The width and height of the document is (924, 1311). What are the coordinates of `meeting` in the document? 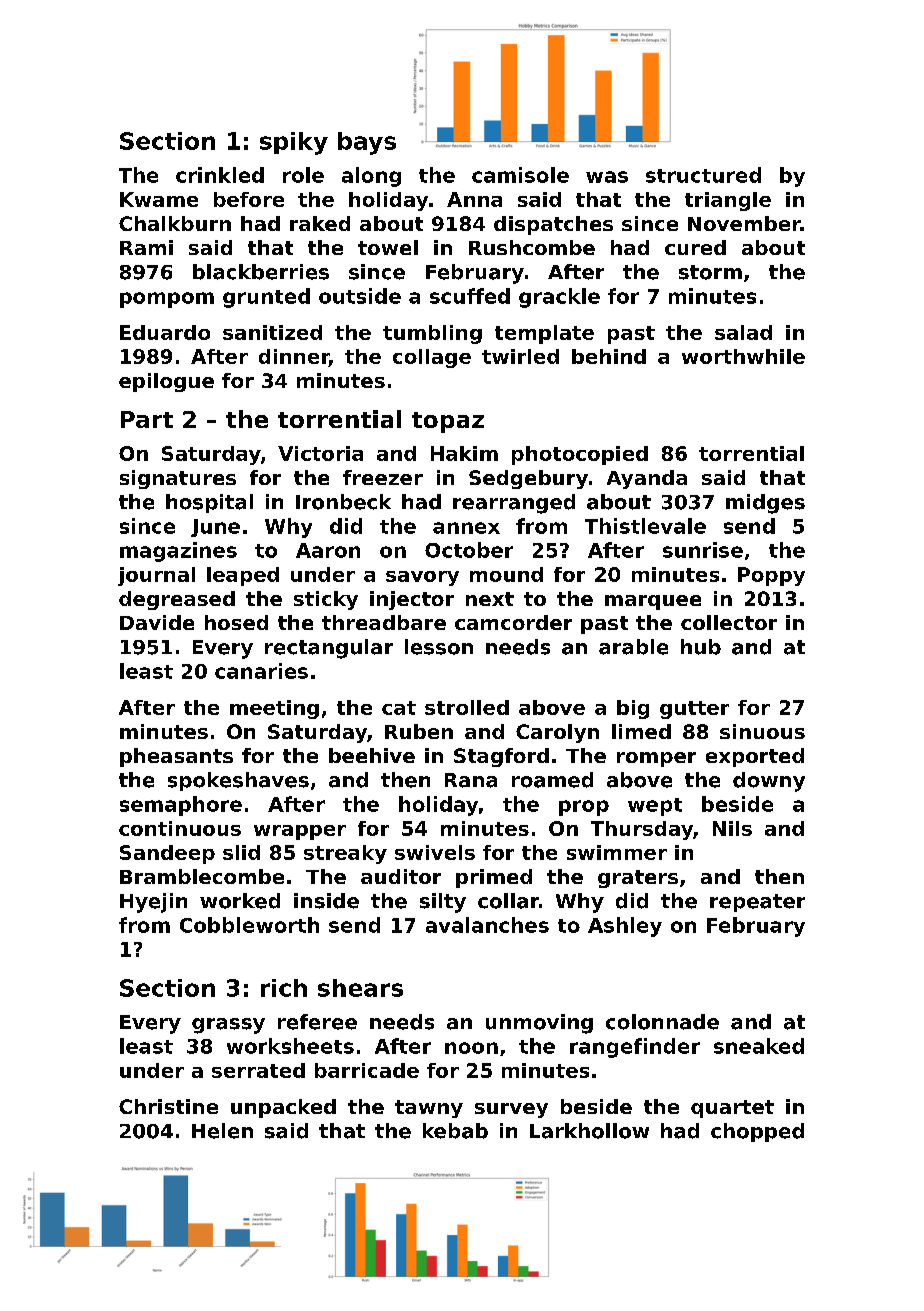 It's located at (274, 709).
